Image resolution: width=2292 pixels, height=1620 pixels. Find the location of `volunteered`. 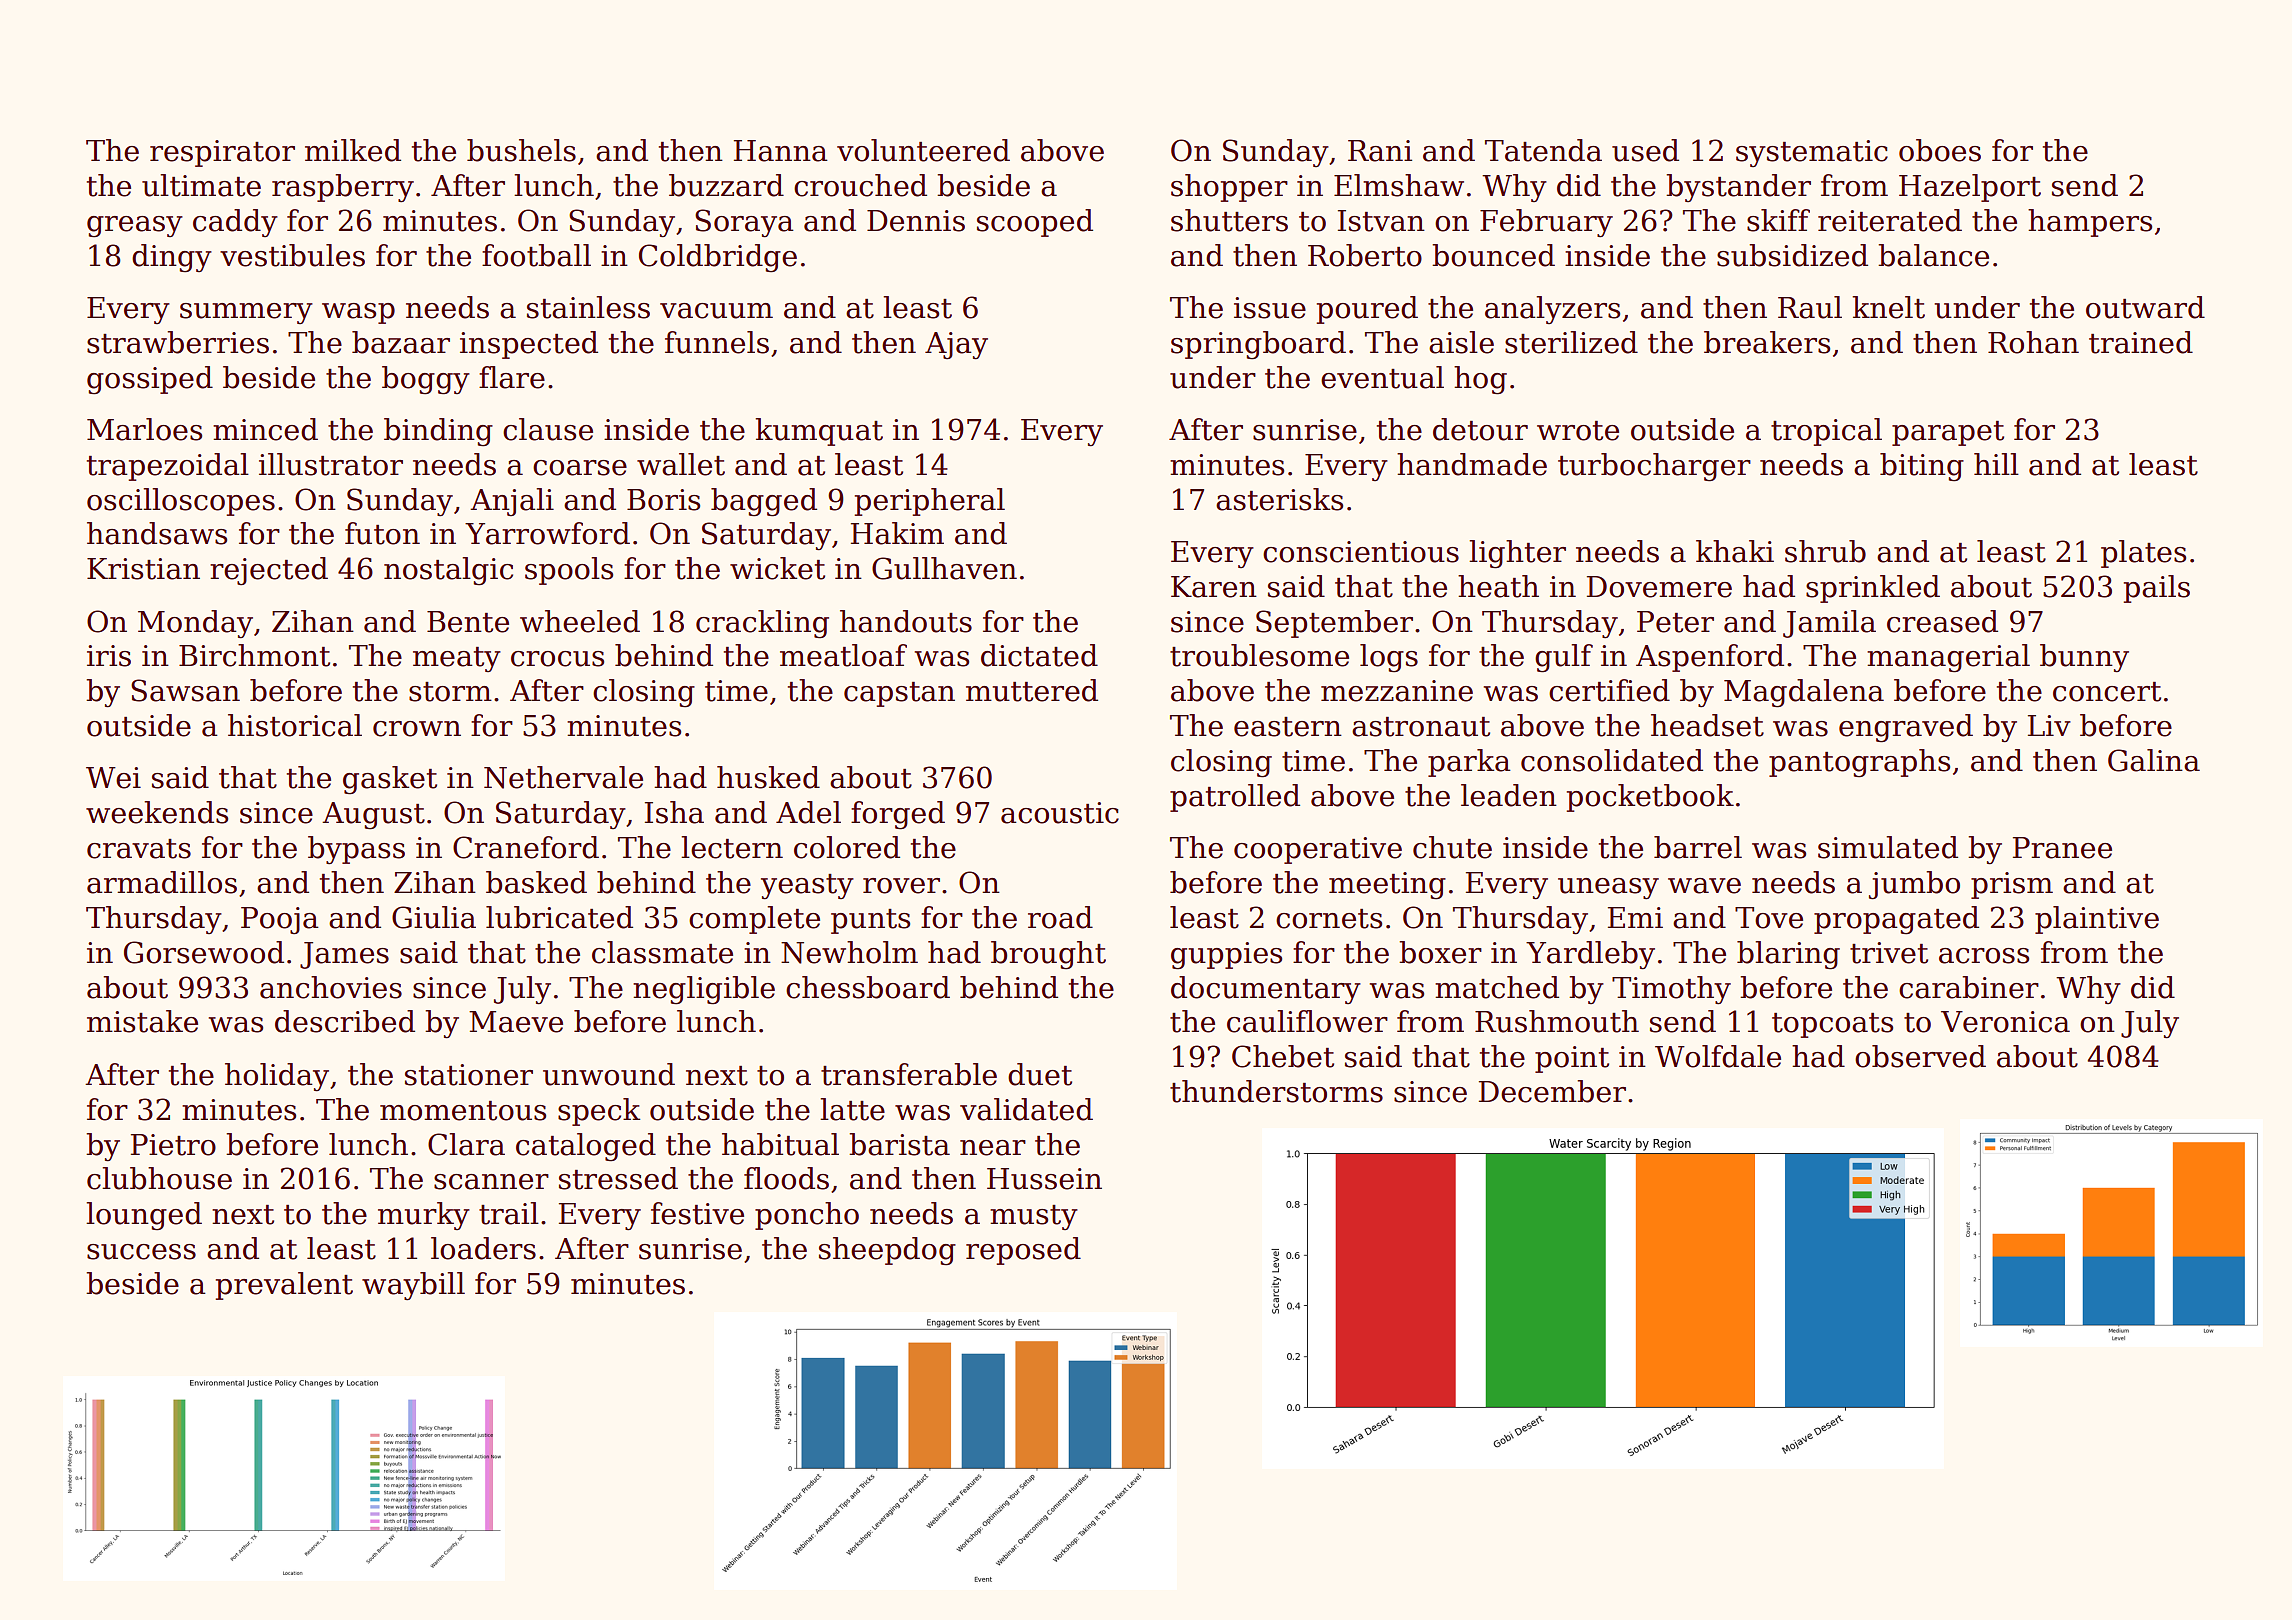

volunteered is located at coordinates (923, 150).
